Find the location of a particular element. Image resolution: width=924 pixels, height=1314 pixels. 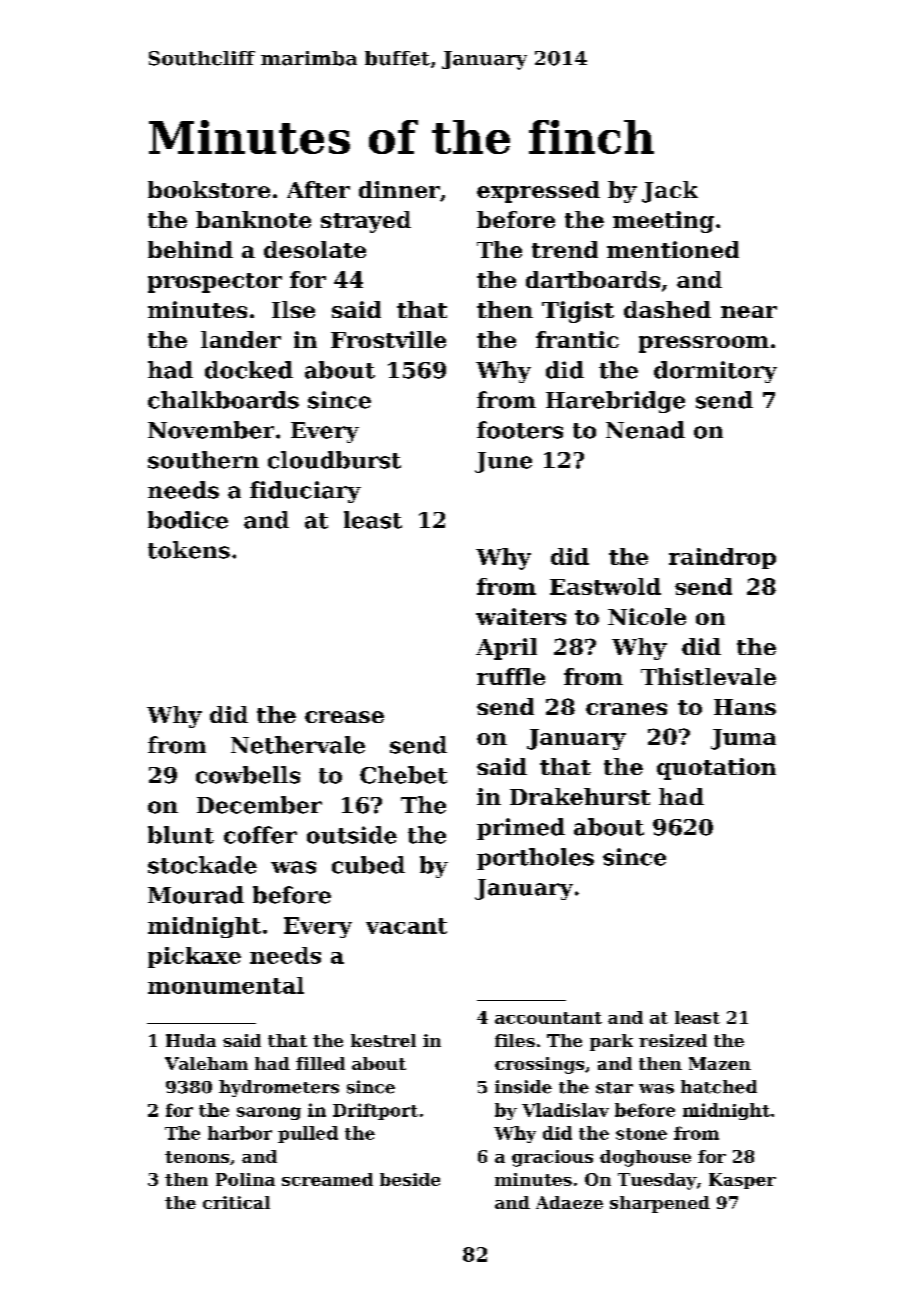

sarong is located at coordinates (269, 1113).
